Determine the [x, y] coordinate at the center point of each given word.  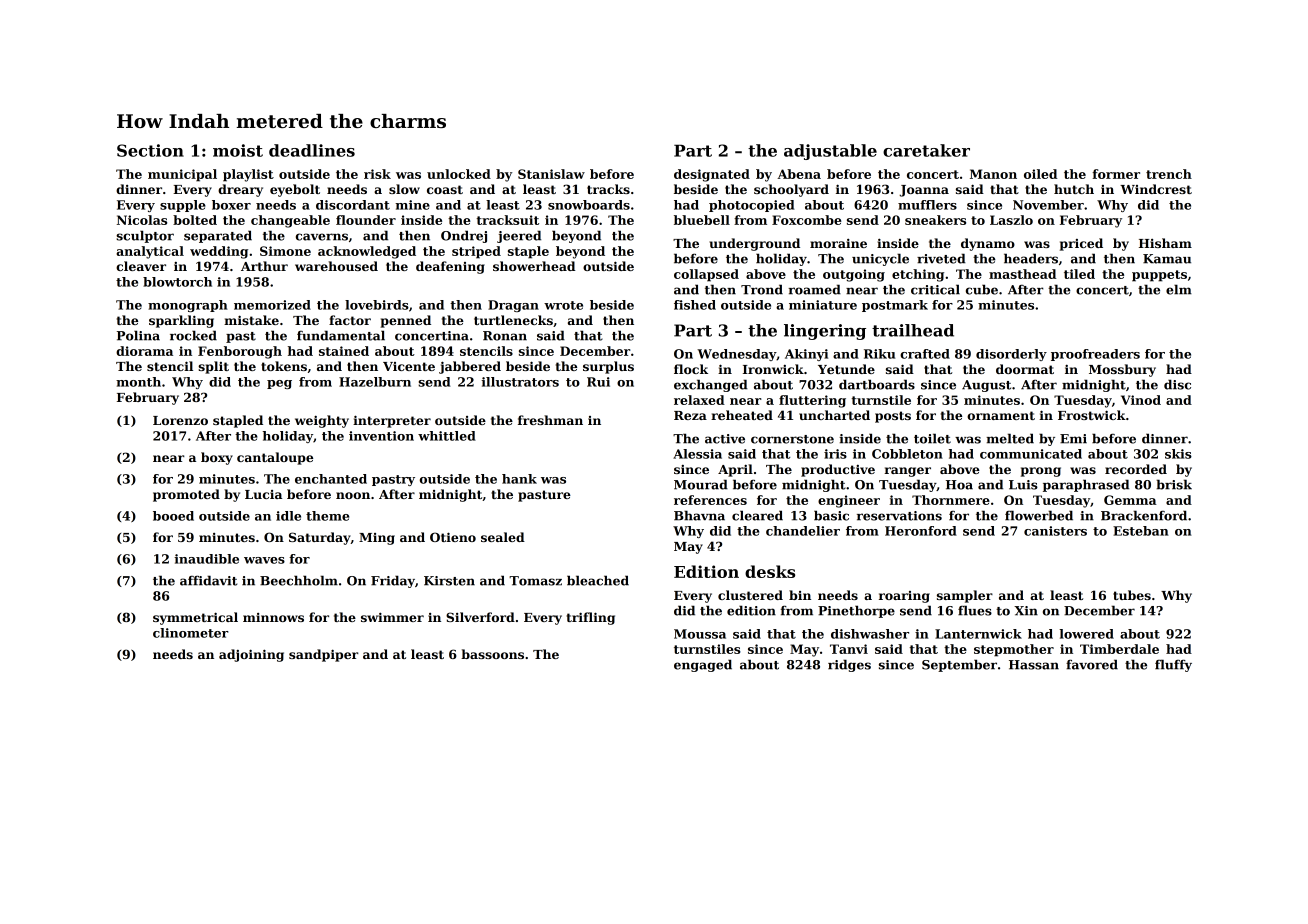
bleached [598, 580]
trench [1169, 174]
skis [1178, 454]
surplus [608, 367]
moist [238, 150]
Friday [393, 581]
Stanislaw [551, 174]
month [138, 382]
